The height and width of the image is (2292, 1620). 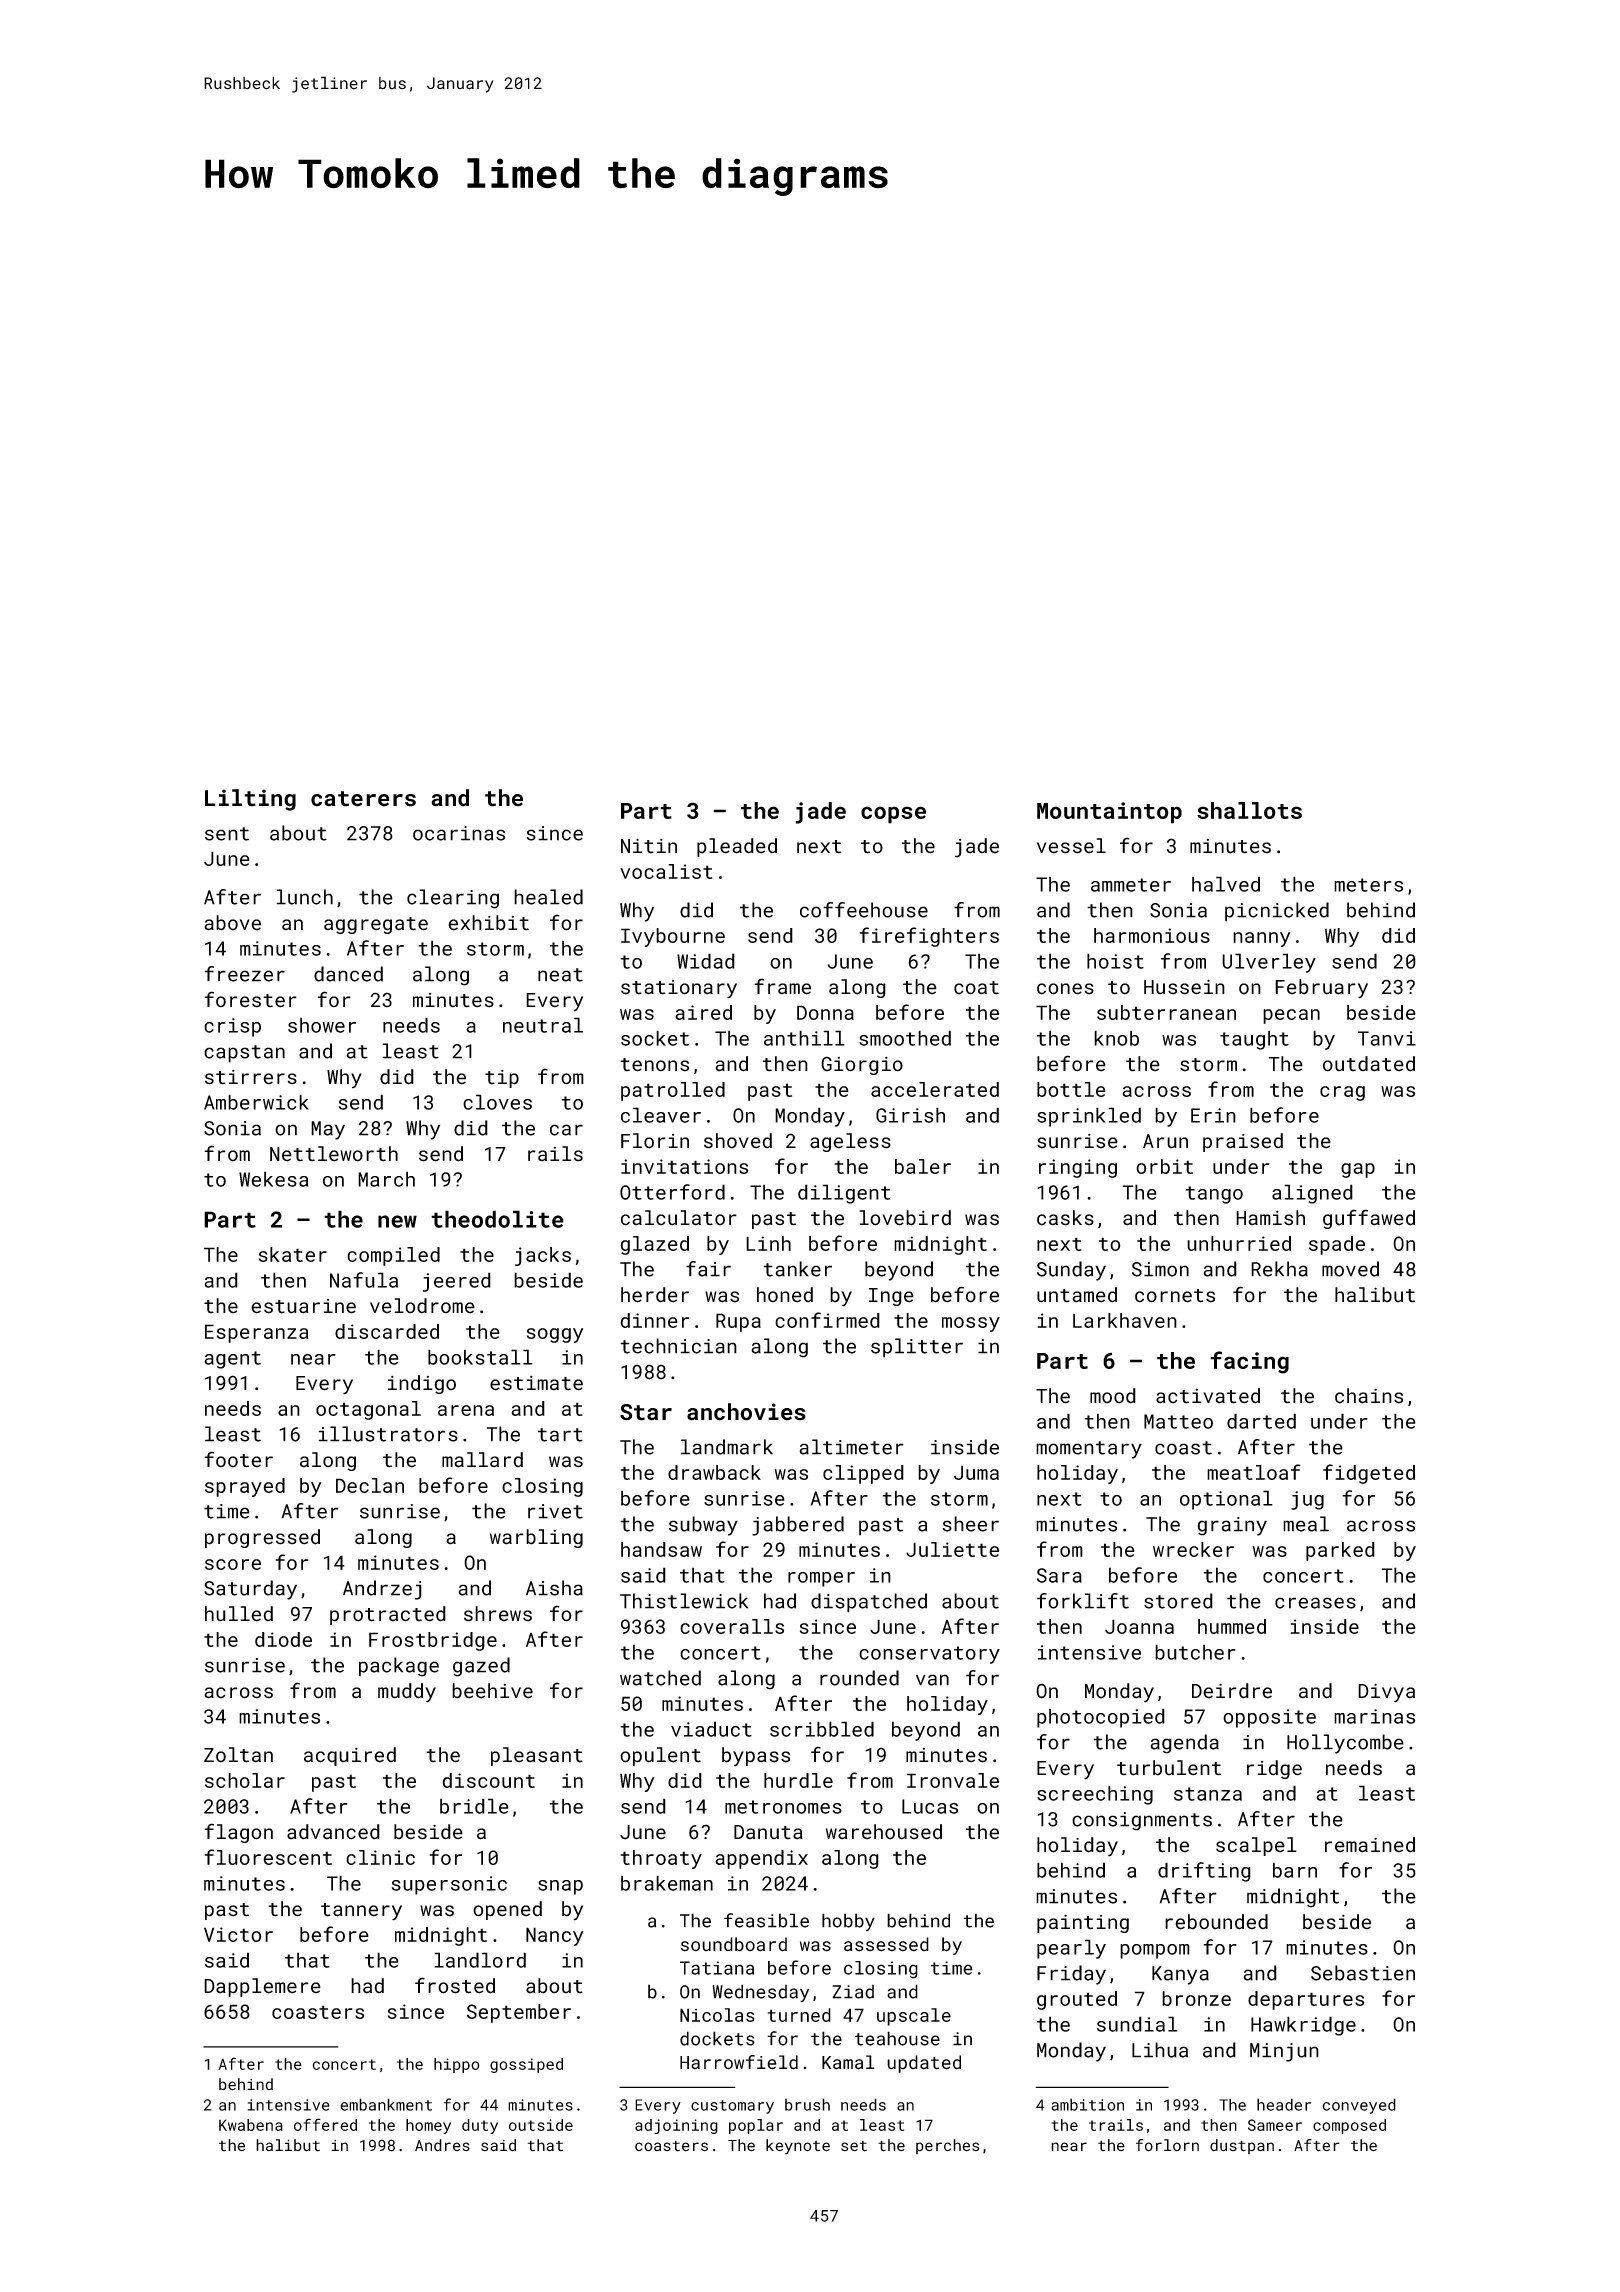 What do you see at coordinates (1216, 1922) in the image?
I see `rebounded` at bounding box center [1216, 1922].
